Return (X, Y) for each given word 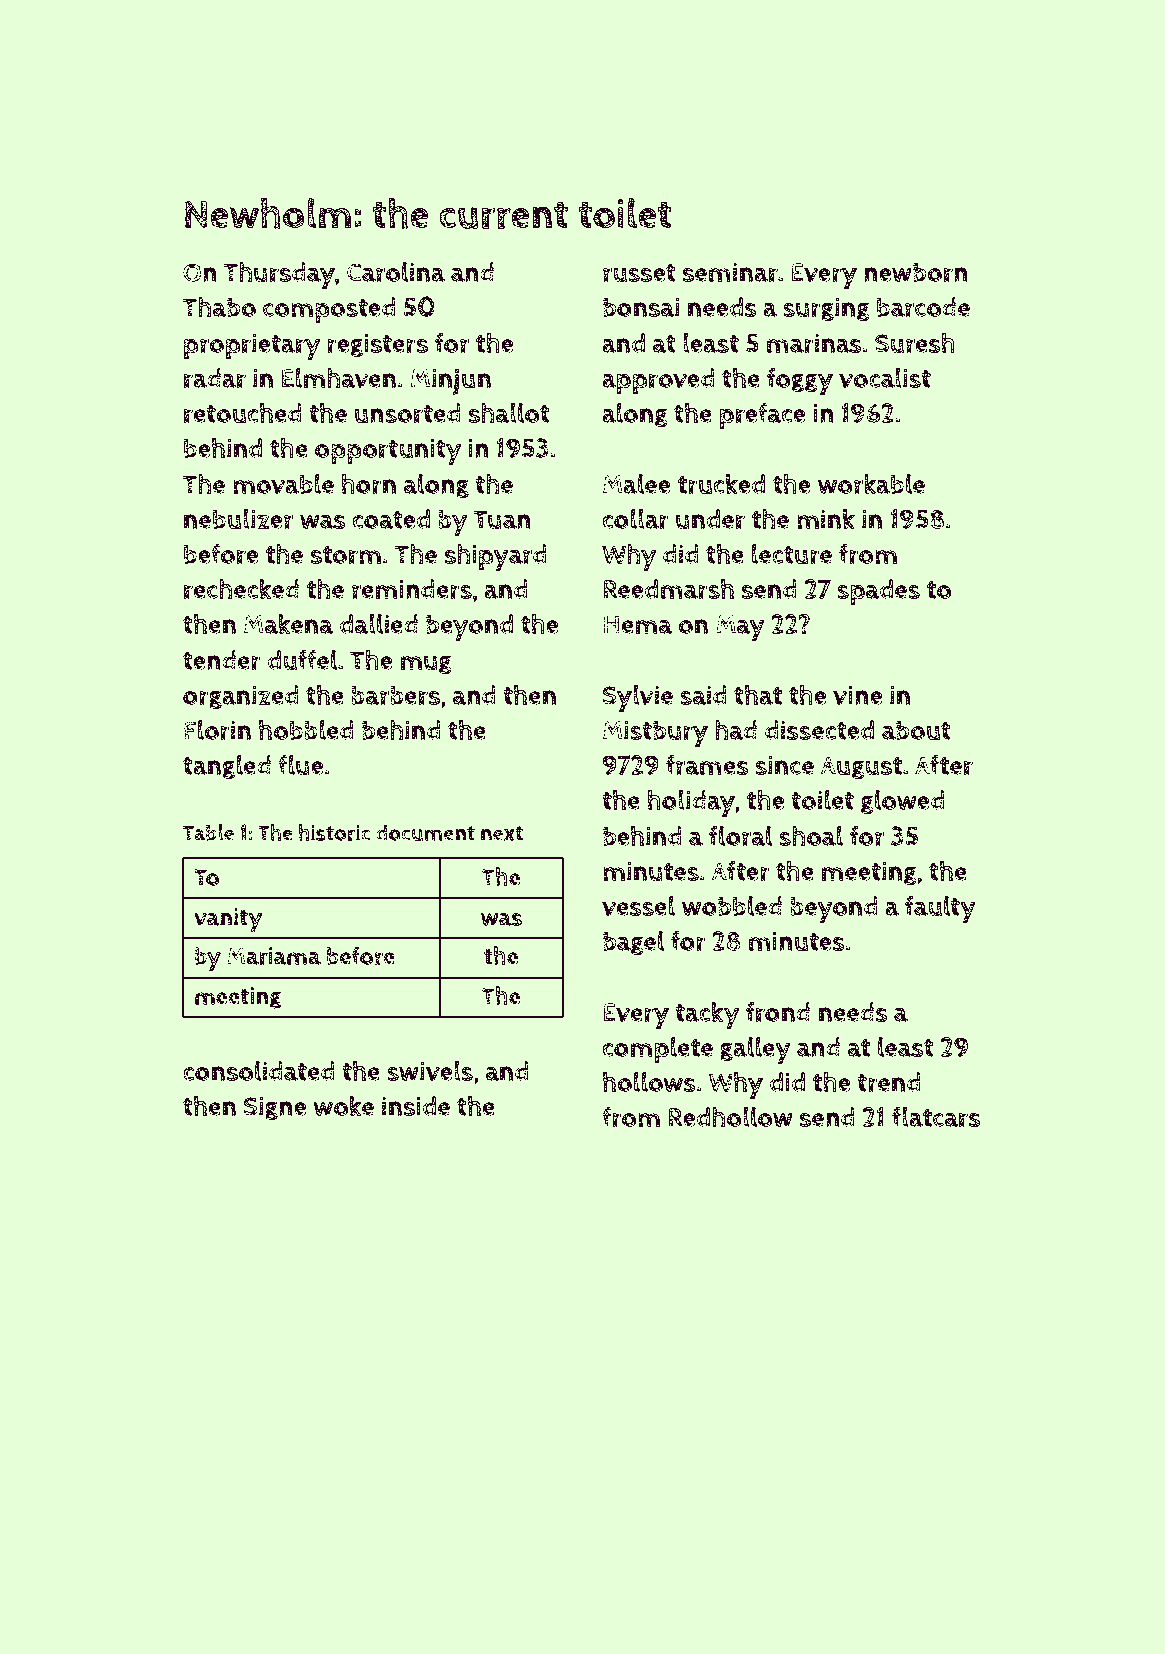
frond (778, 1012)
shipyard (496, 557)
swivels (430, 1070)
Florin (217, 730)
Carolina (396, 272)
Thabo (219, 306)
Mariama (274, 956)
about (916, 730)
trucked (721, 484)
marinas (814, 343)
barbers (395, 695)
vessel (638, 905)
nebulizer (238, 519)
